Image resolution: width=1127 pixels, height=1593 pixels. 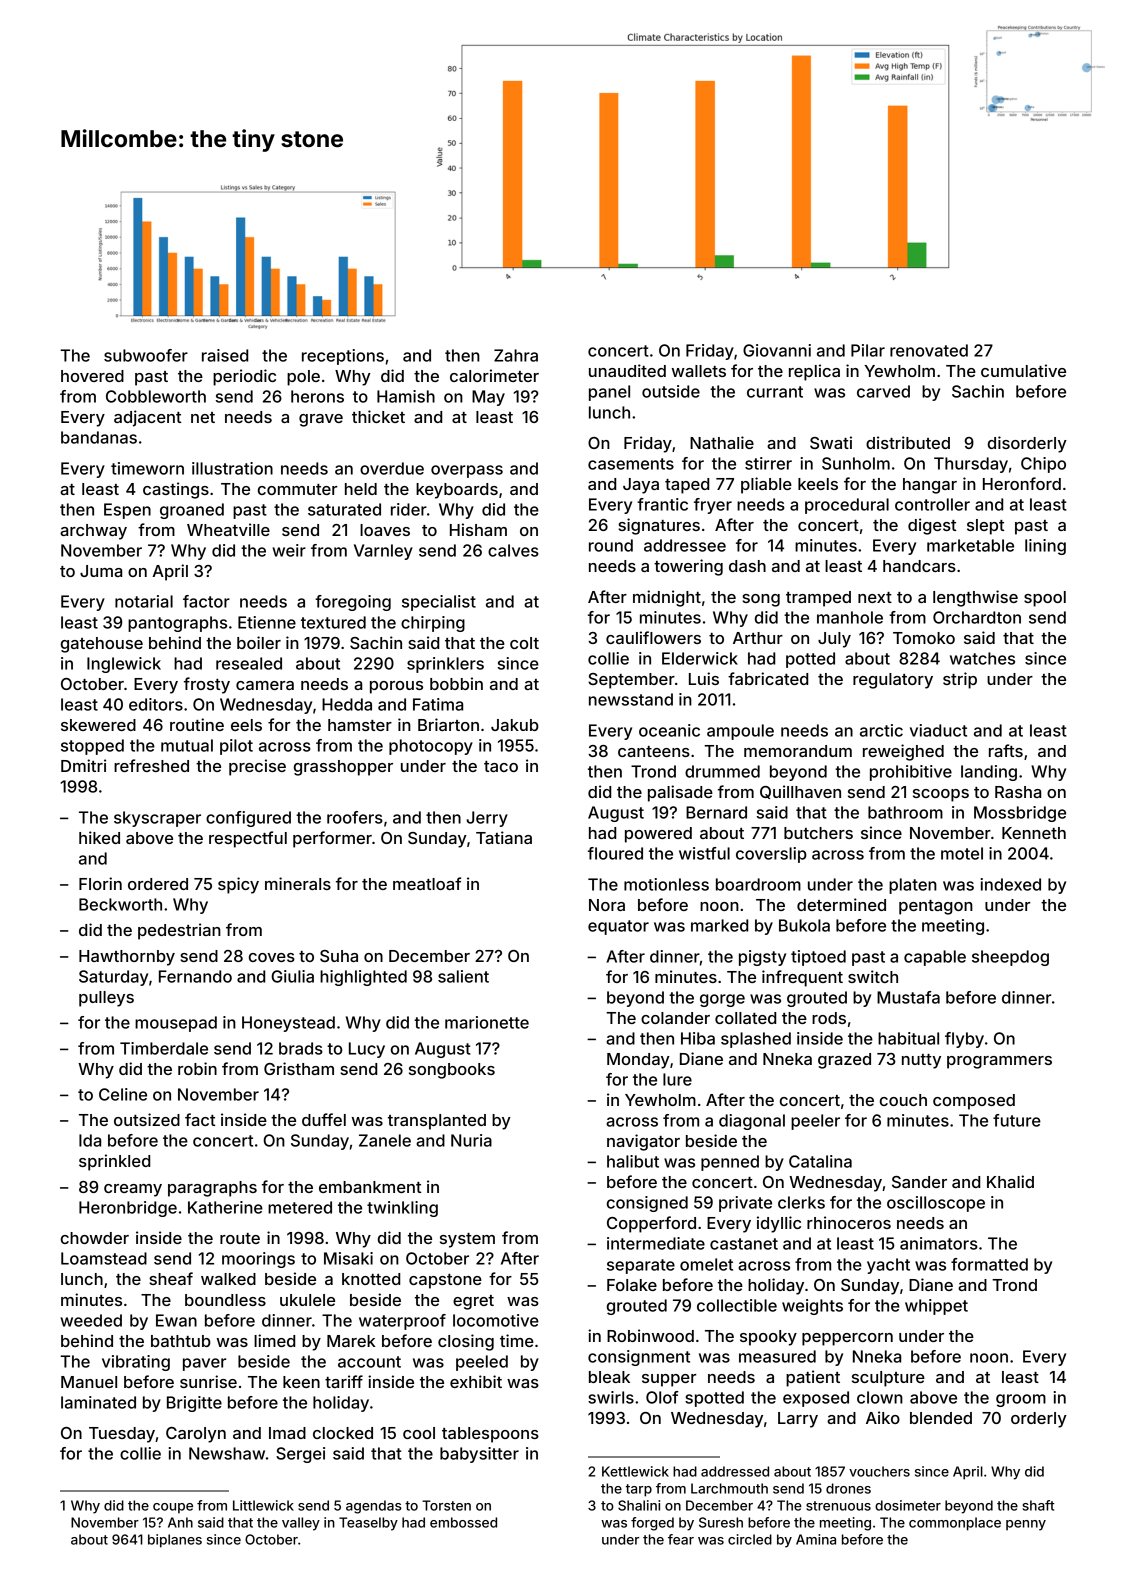 I want to click on hiked, so click(x=99, y=837).
